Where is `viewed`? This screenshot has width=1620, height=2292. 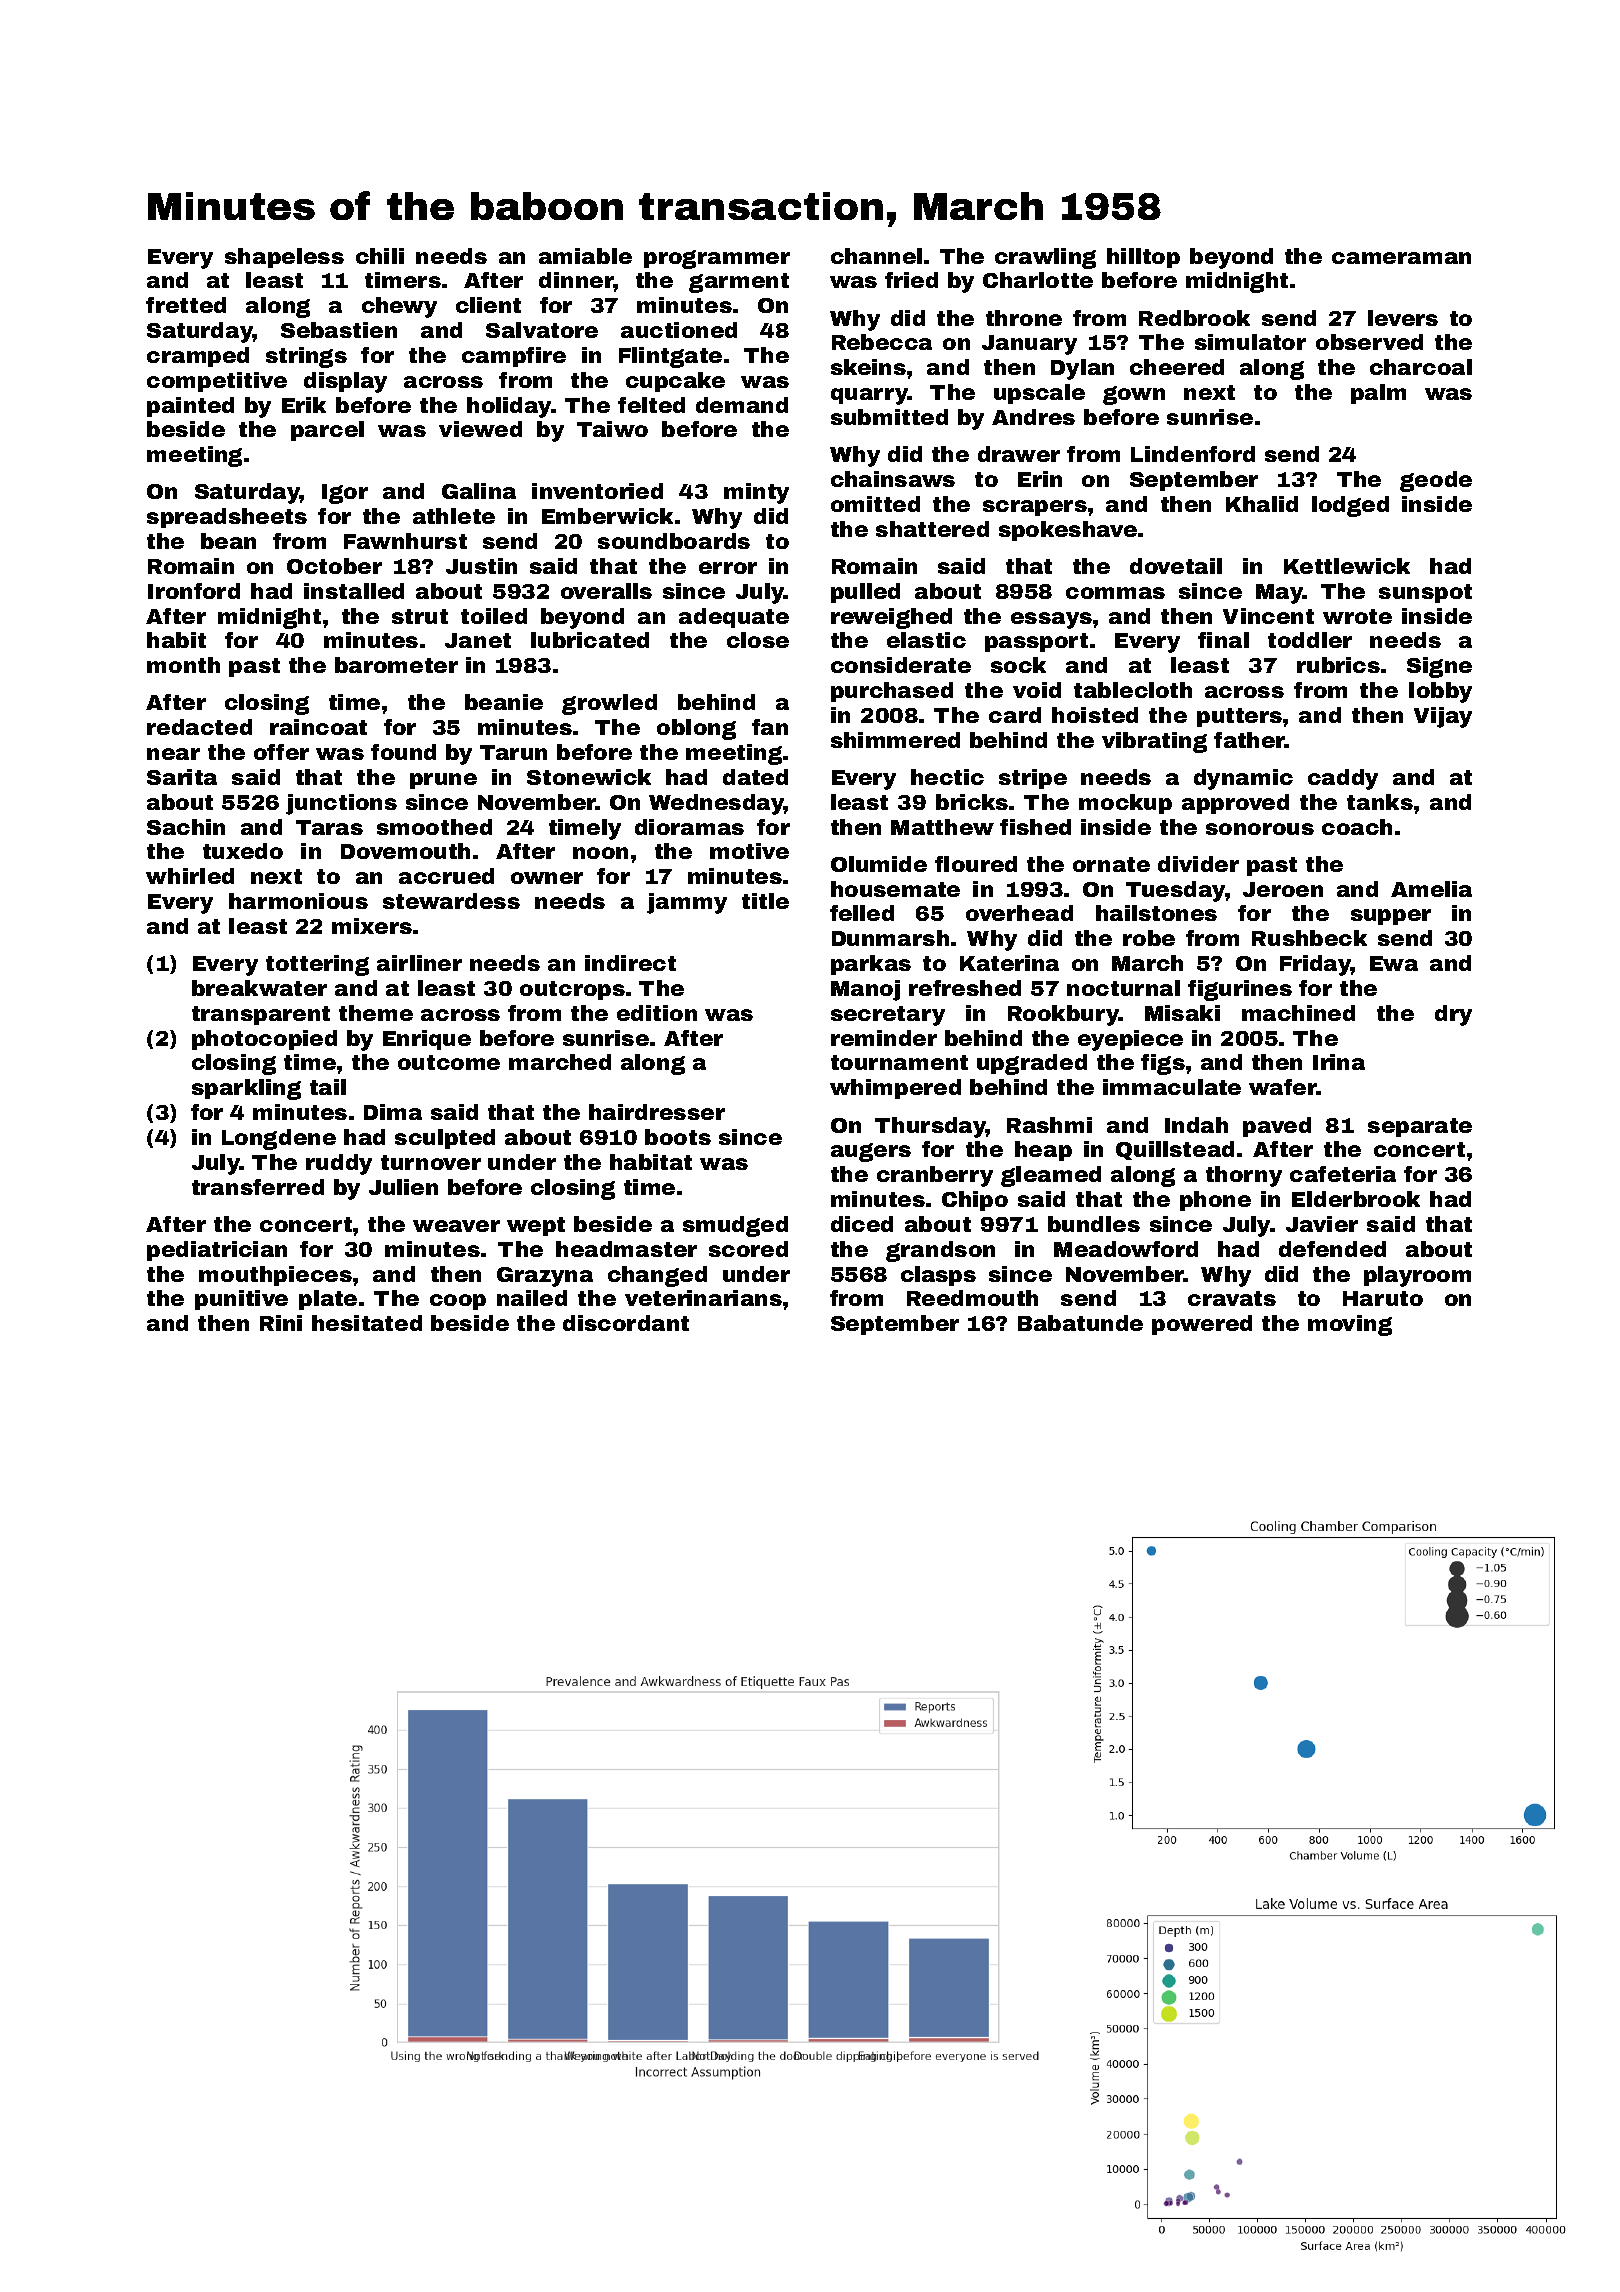 viewed is located at coordinates (480, 429).
